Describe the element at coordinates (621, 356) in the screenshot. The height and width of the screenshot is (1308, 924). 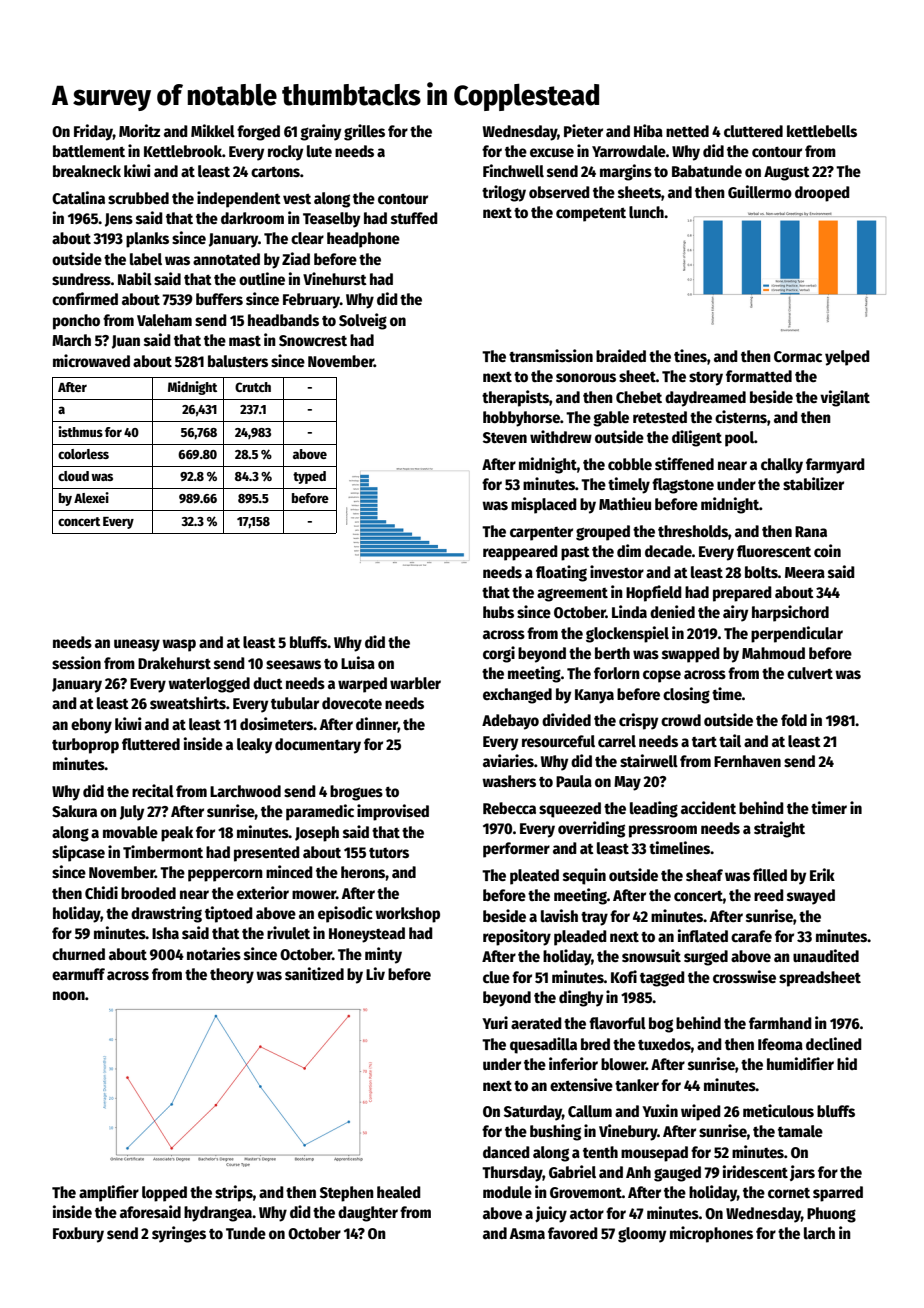
I see `braided` at that location.
